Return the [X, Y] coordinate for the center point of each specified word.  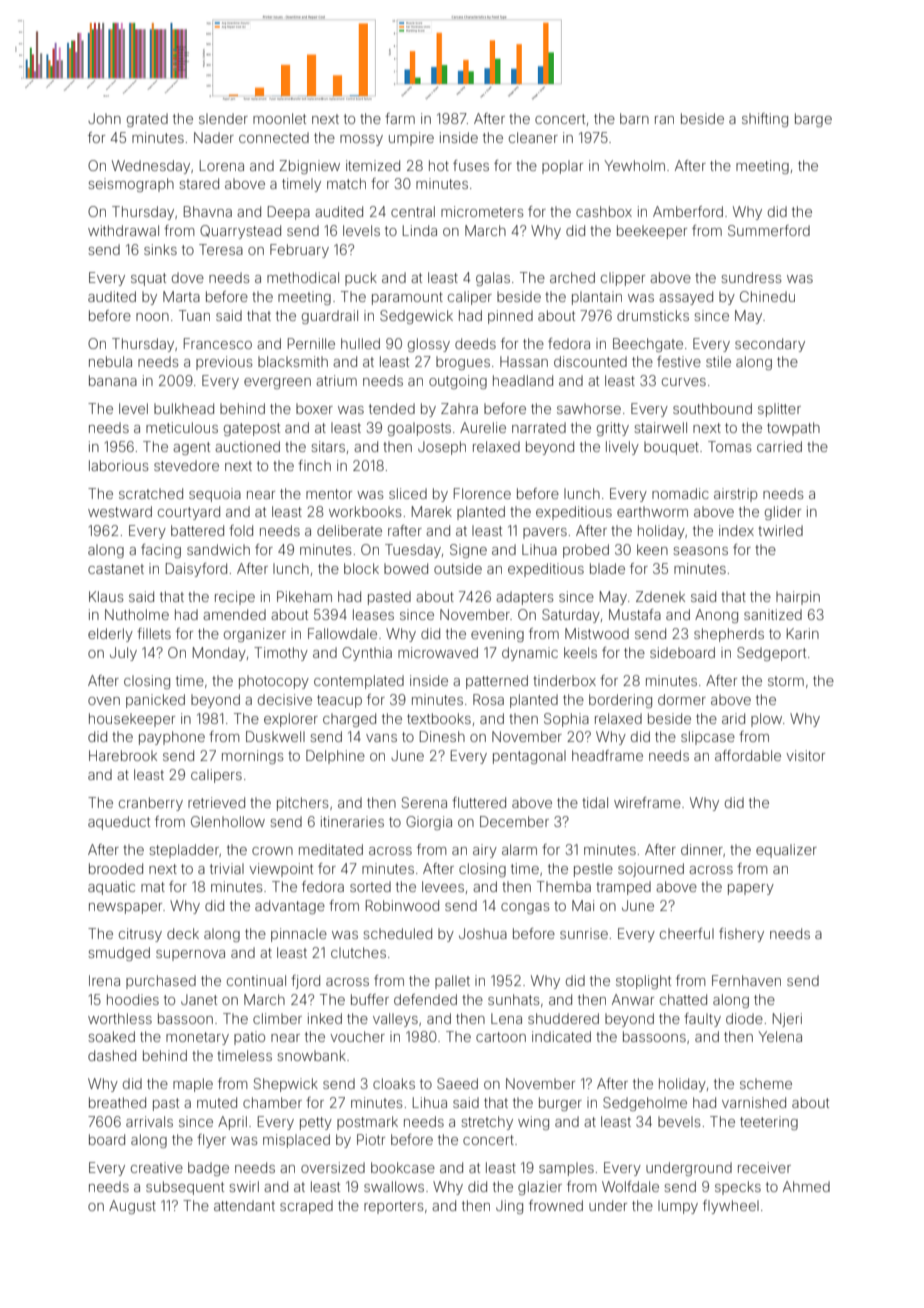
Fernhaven [746, 980]
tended [392, 408]
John [104, 118]
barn [634, 118]
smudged [119, 954]
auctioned [247, 446]
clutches [358, 952]
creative [157, 1167]
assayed [686, 298]
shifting [765, 120]
